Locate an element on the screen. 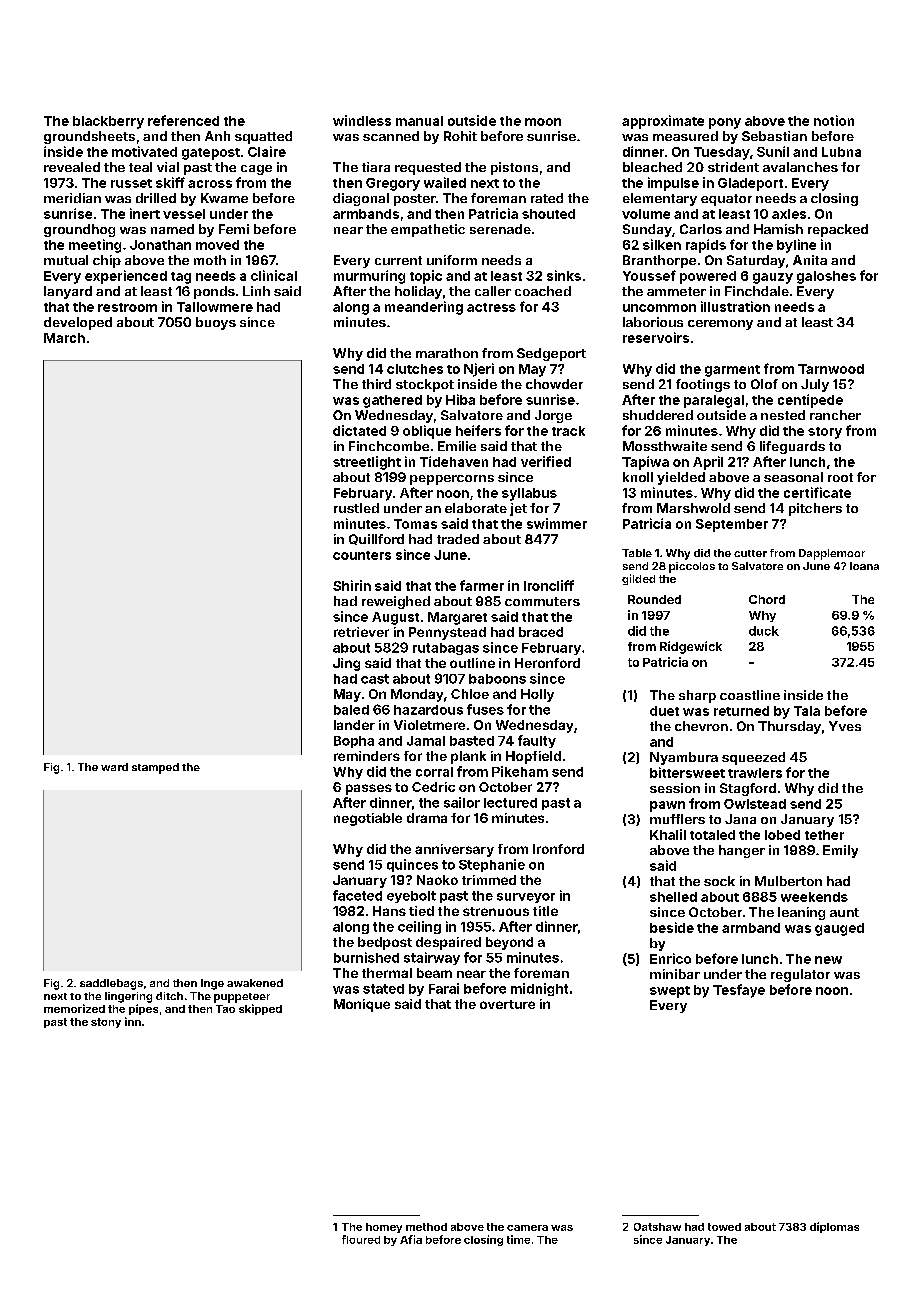 The height and width of the screenshot is (1308, 924). galoshes is located at coordinates (826, 277).
